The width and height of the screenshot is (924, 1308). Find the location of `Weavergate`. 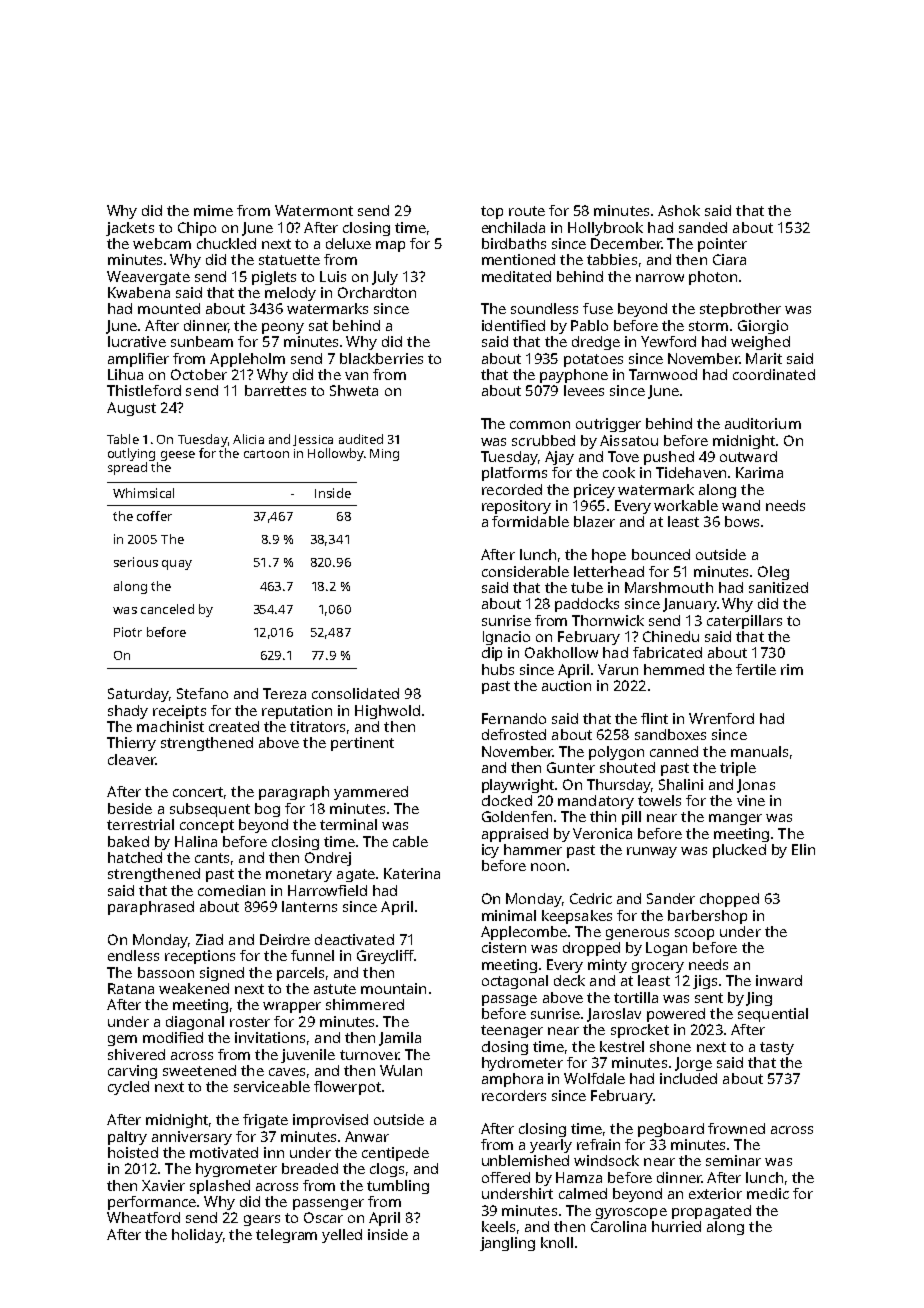

Weavergate is located at coordinates (148, 278).
